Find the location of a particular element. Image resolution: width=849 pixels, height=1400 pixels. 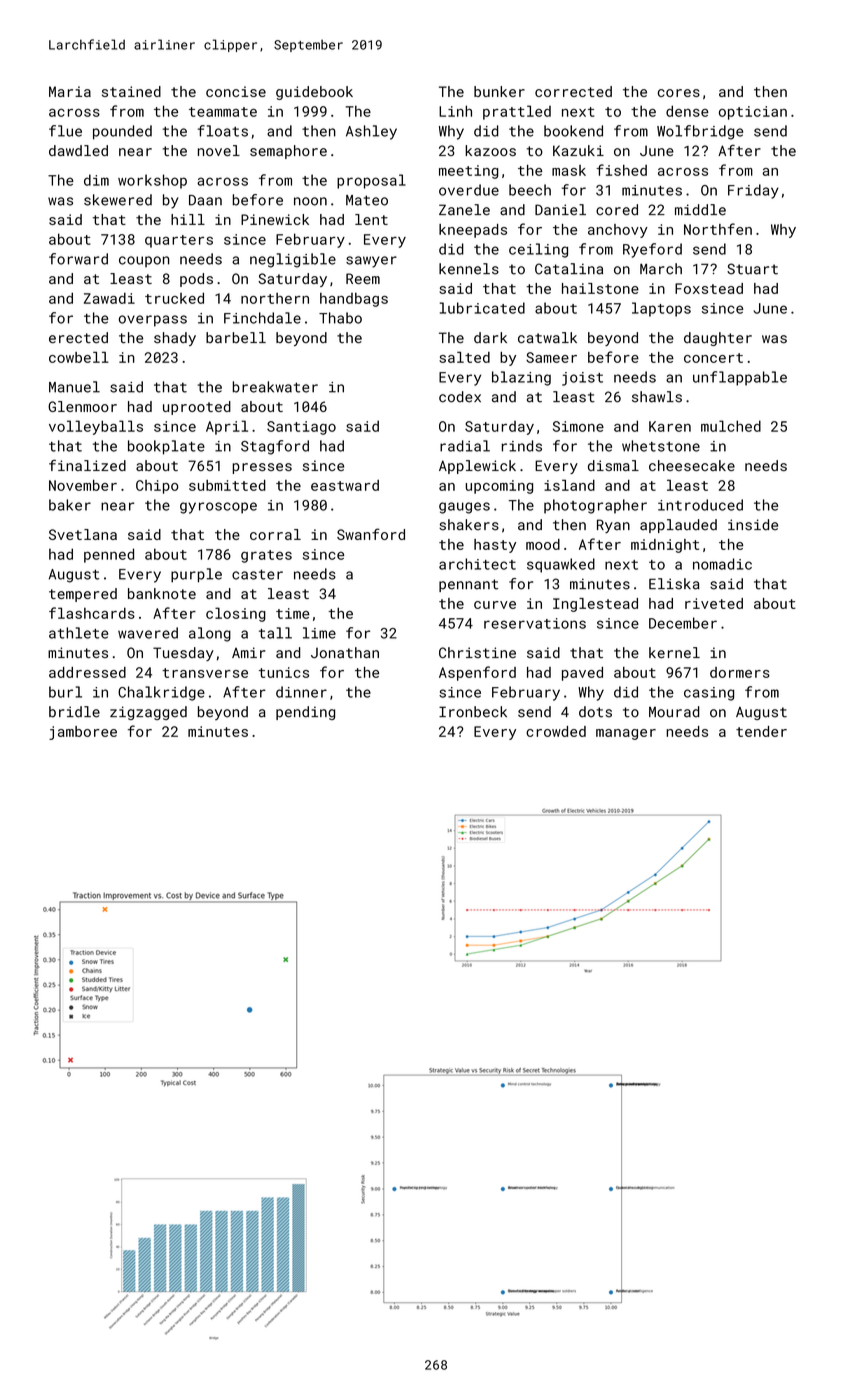

Karen is located at coordinates (670, 426).
